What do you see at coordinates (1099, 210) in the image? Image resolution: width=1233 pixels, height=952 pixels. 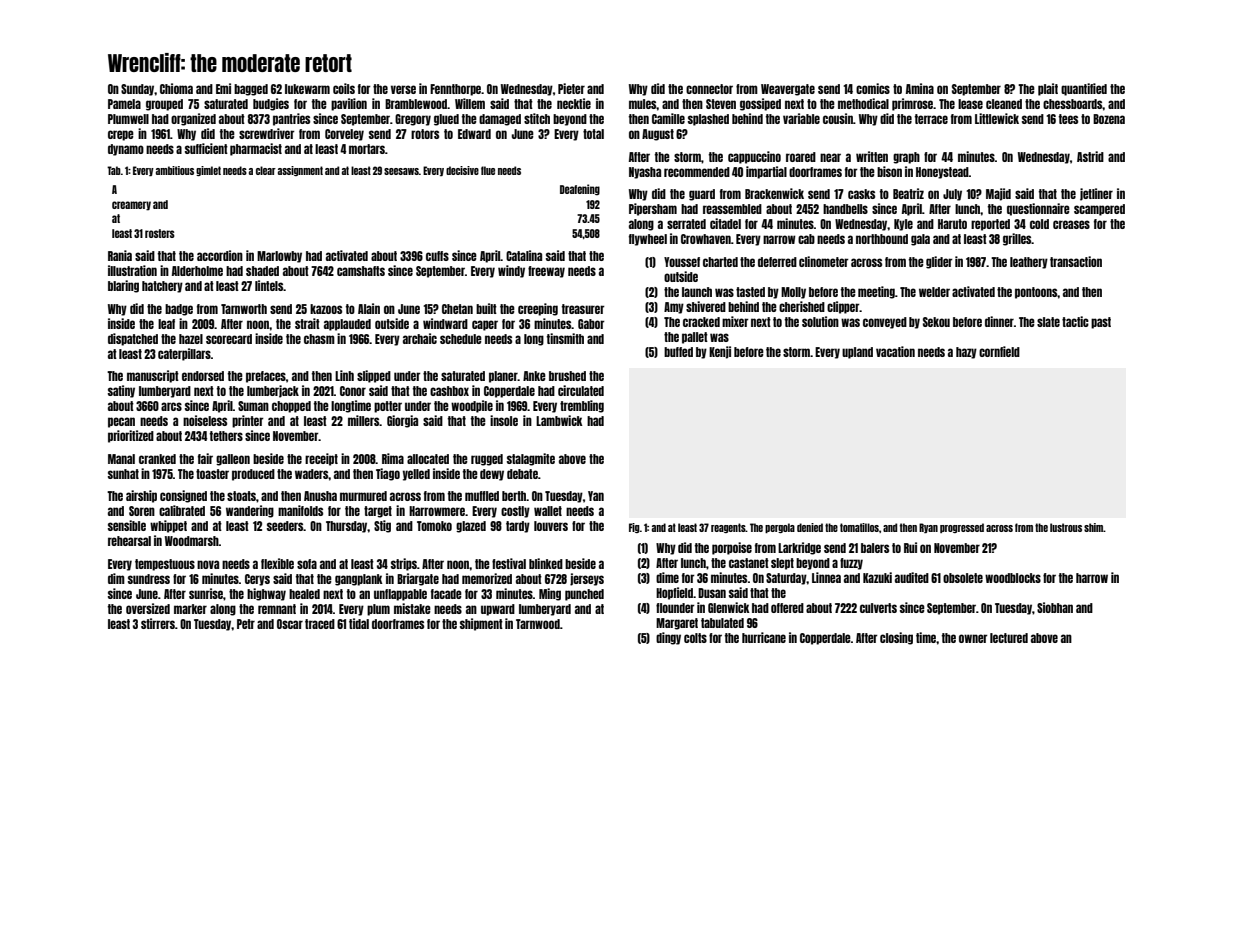 I see `scampered` at bounding box center [1099, 210].
